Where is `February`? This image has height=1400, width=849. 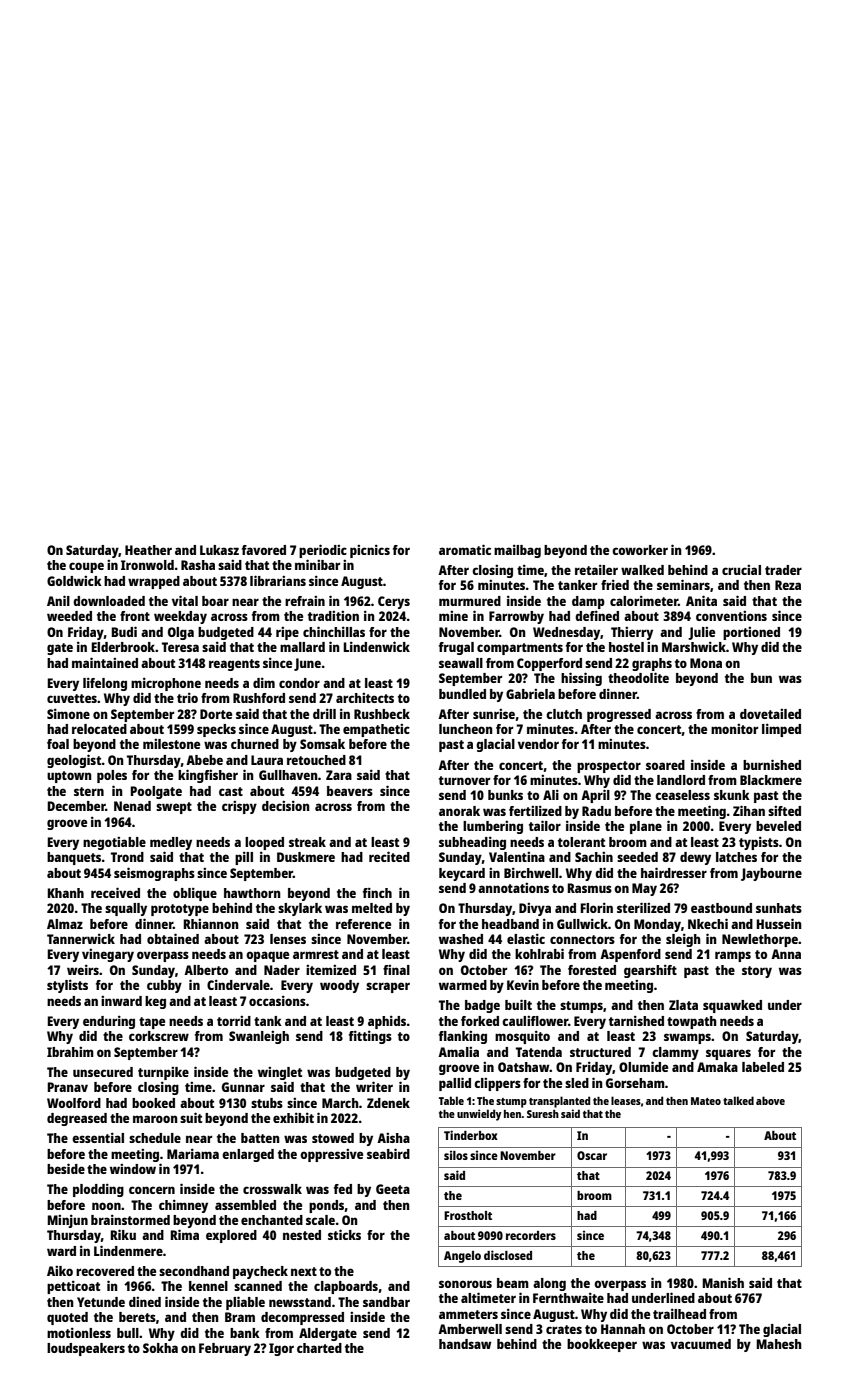
February is located at coordinates (225, 1349).
